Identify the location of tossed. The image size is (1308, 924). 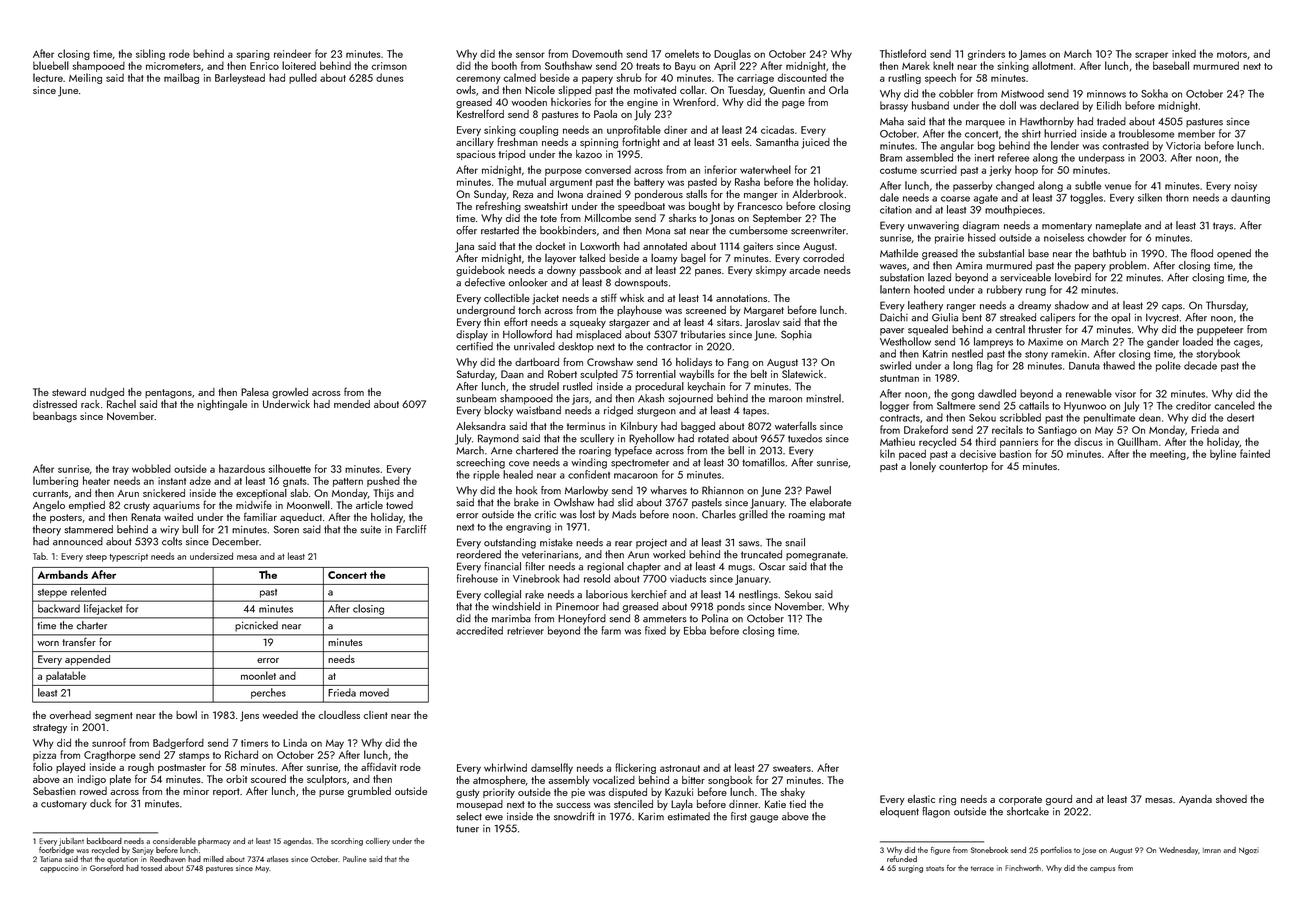
(151, 868).
